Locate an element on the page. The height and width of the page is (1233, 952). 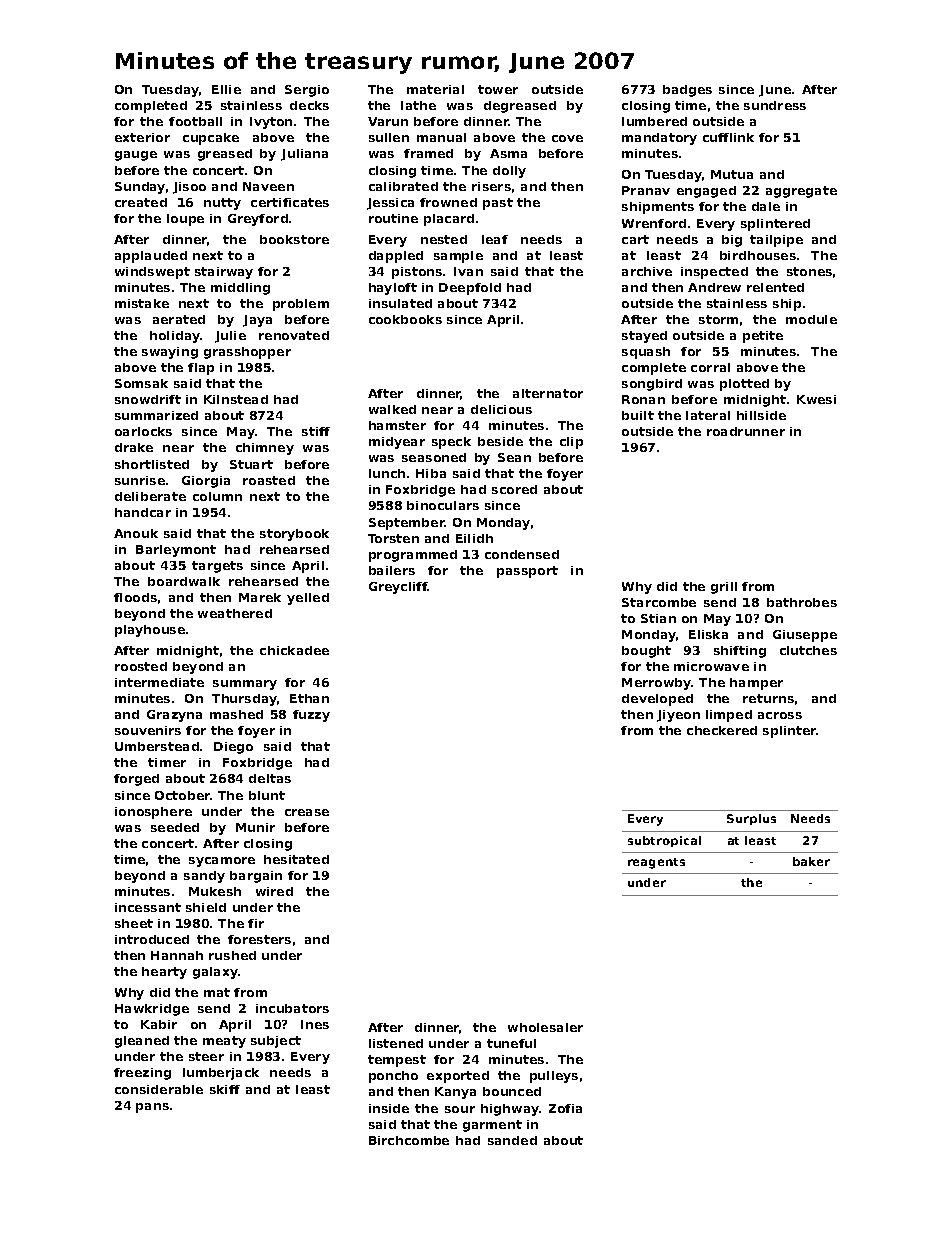
crease is located at coordinates (307, 812).
